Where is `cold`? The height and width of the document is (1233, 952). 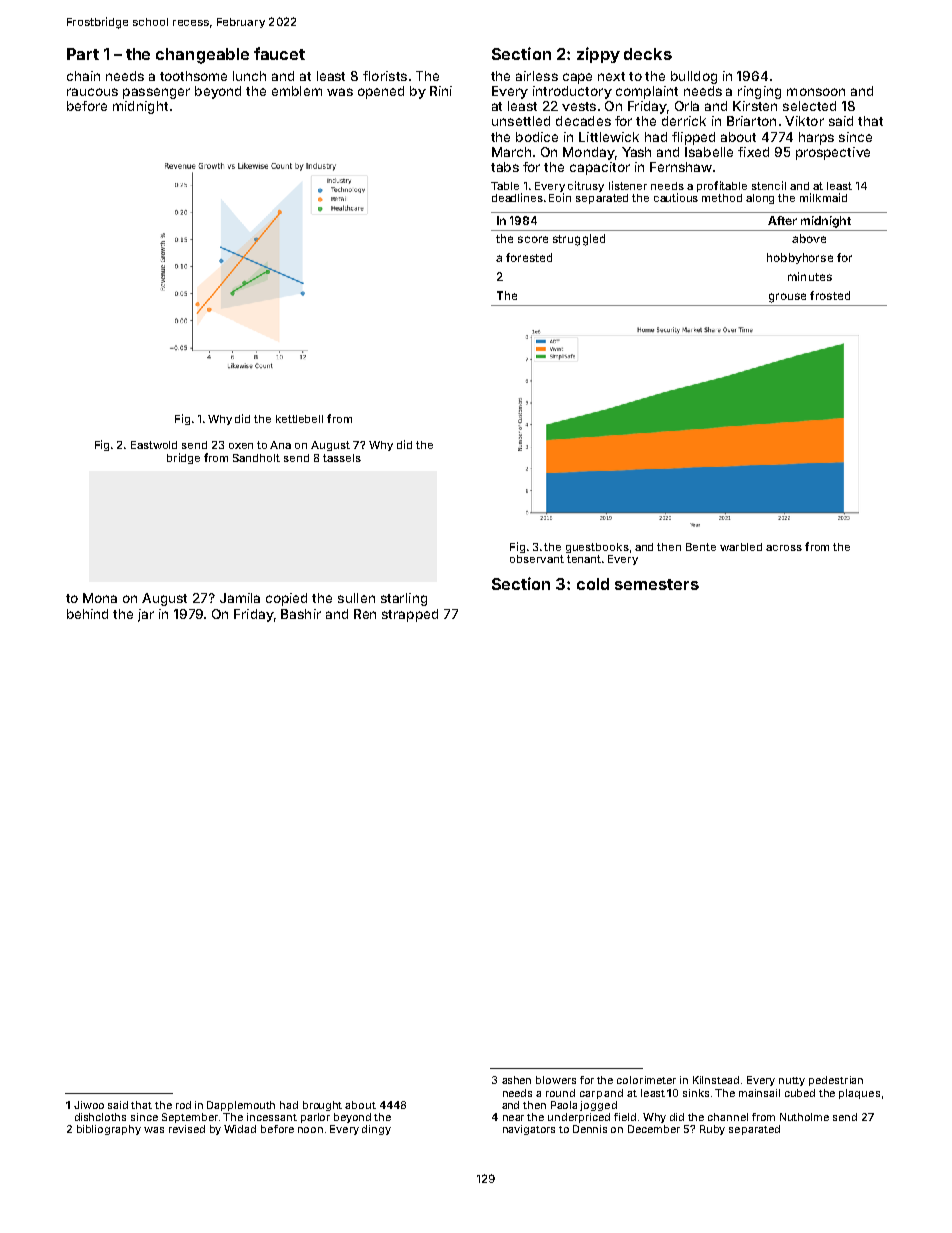 cold is located at coordinates (593, 584).
